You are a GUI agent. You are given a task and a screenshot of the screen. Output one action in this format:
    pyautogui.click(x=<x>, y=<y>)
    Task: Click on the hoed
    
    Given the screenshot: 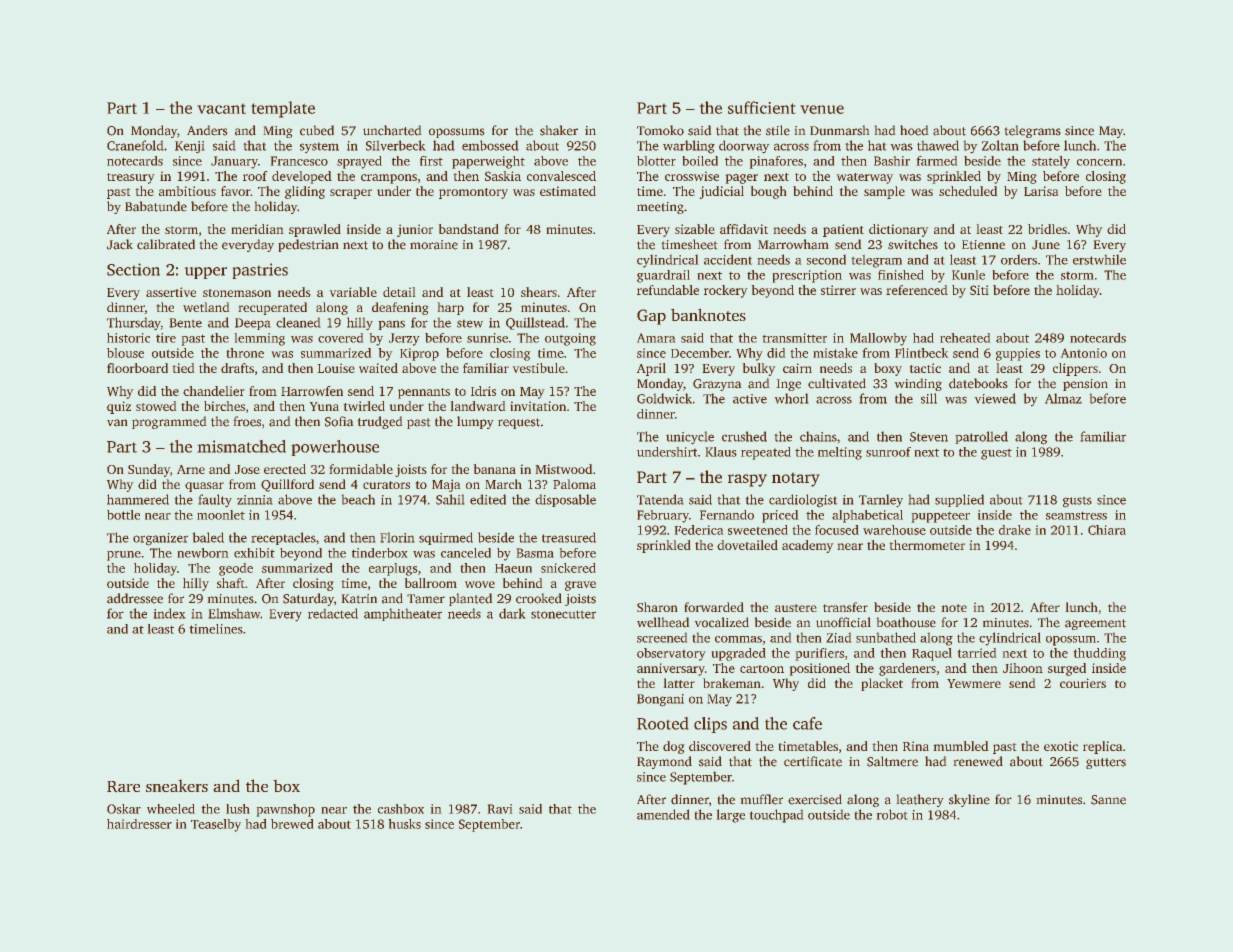 What is the action you would take?
    pyautogui.click(x=914, y=130)
